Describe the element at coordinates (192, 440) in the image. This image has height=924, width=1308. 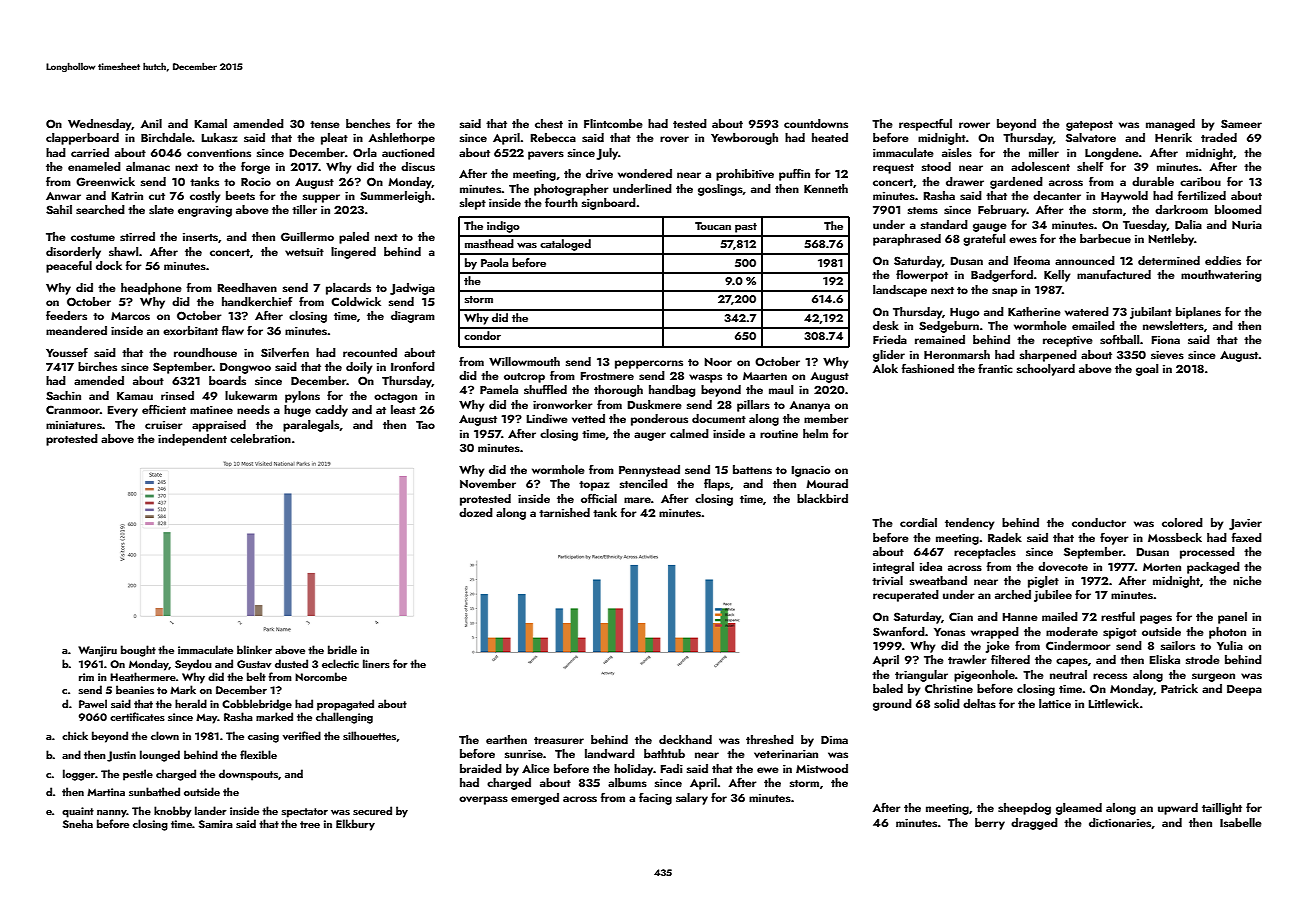
I see `independent` at that location.
